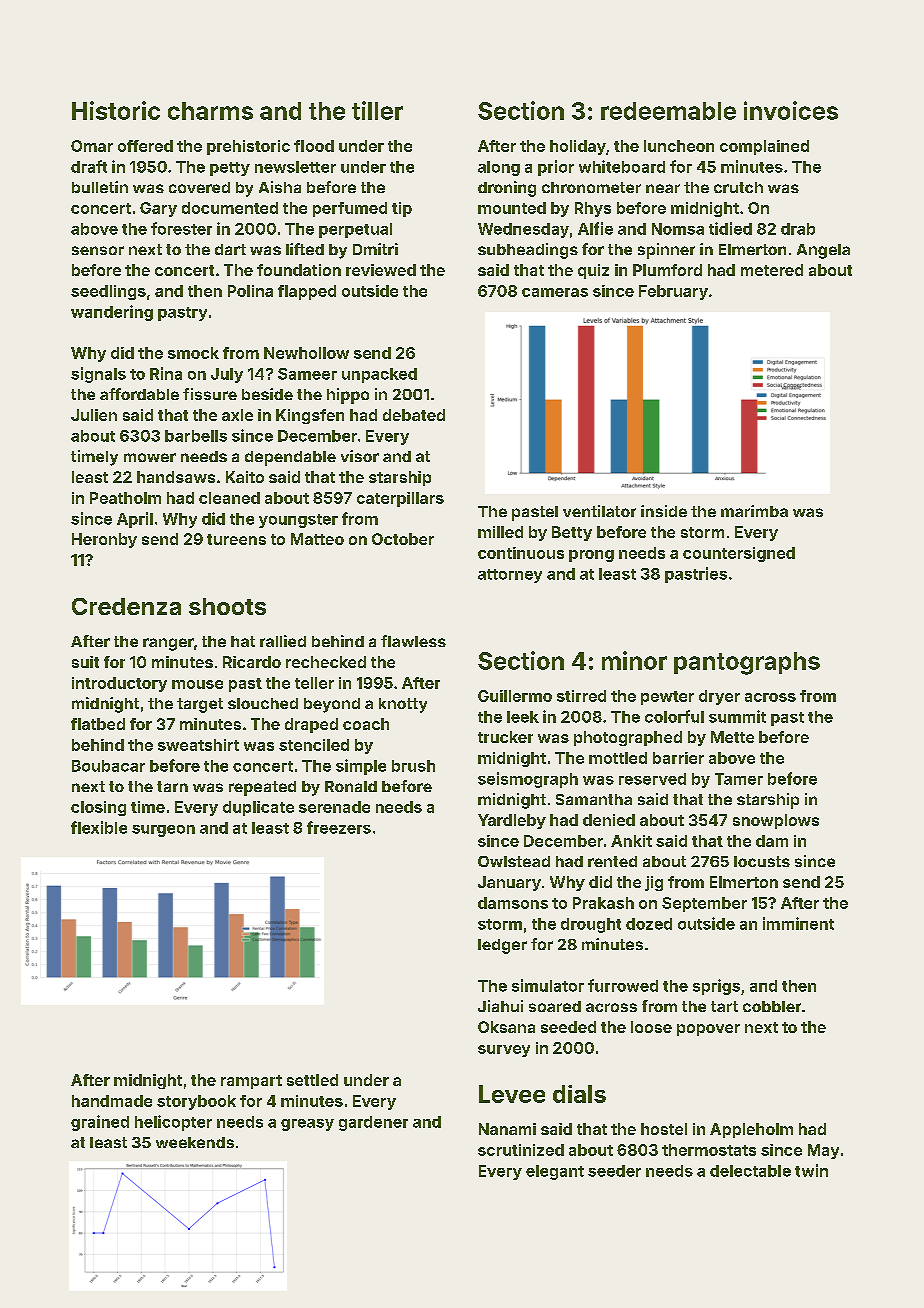 Image resolution: width=924 pixels, height=1308 pixels. What do you see at coordinates (568, 1027) in the document?
I see `seeded` at bounding box center [568, 1027].
